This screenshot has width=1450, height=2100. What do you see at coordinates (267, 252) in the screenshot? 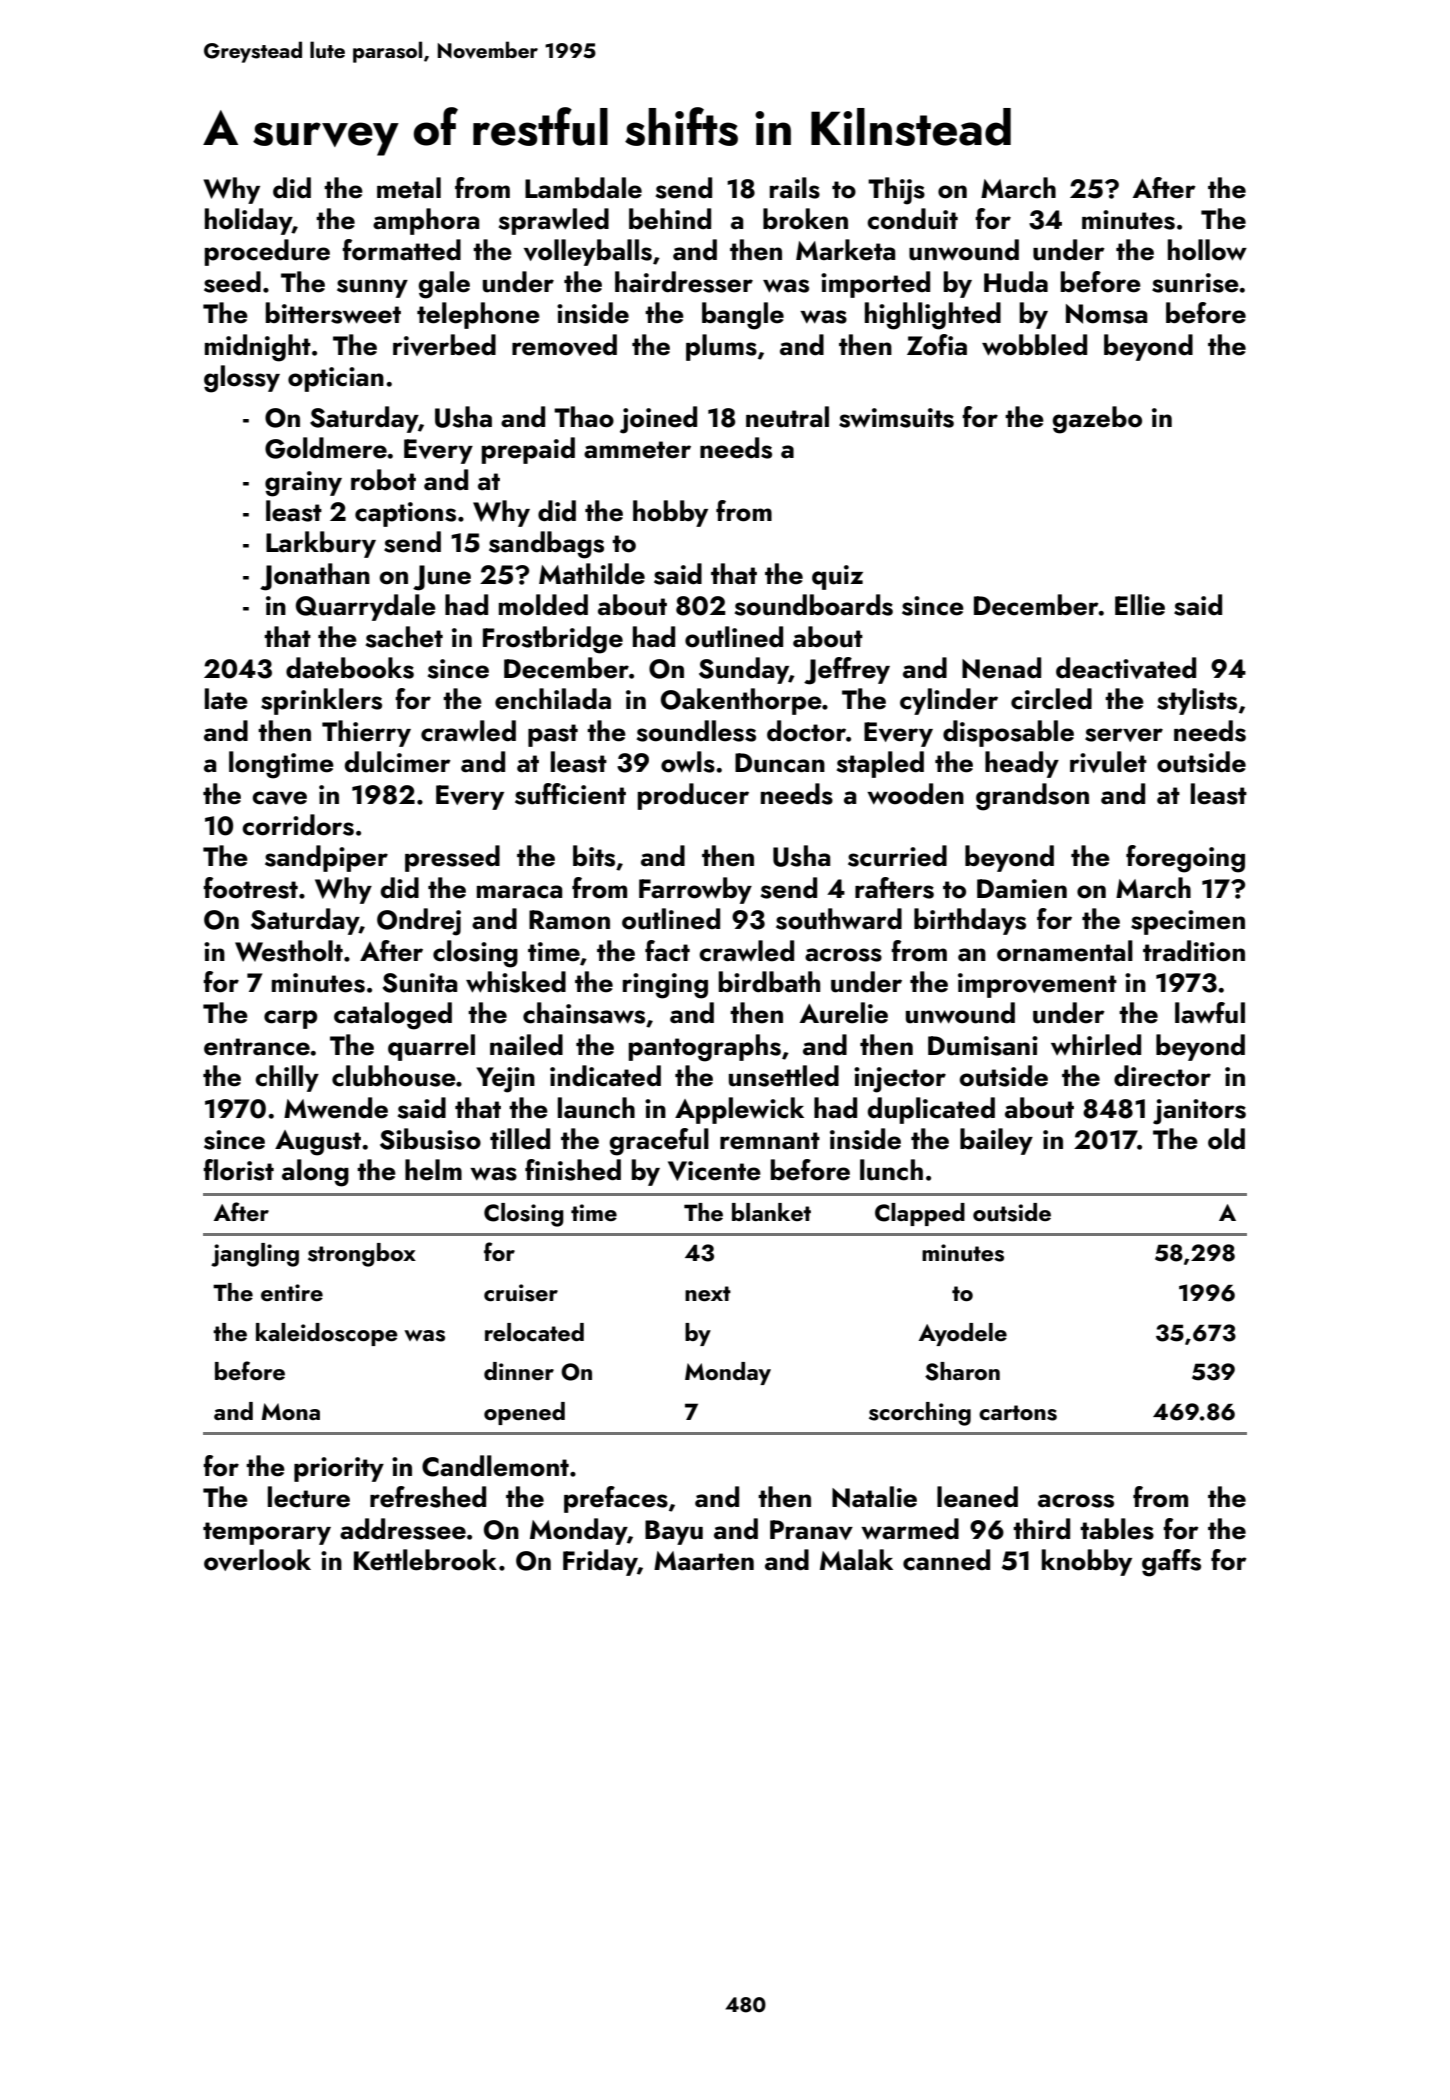
I see `procedure` at bounding box center [267, 252].
